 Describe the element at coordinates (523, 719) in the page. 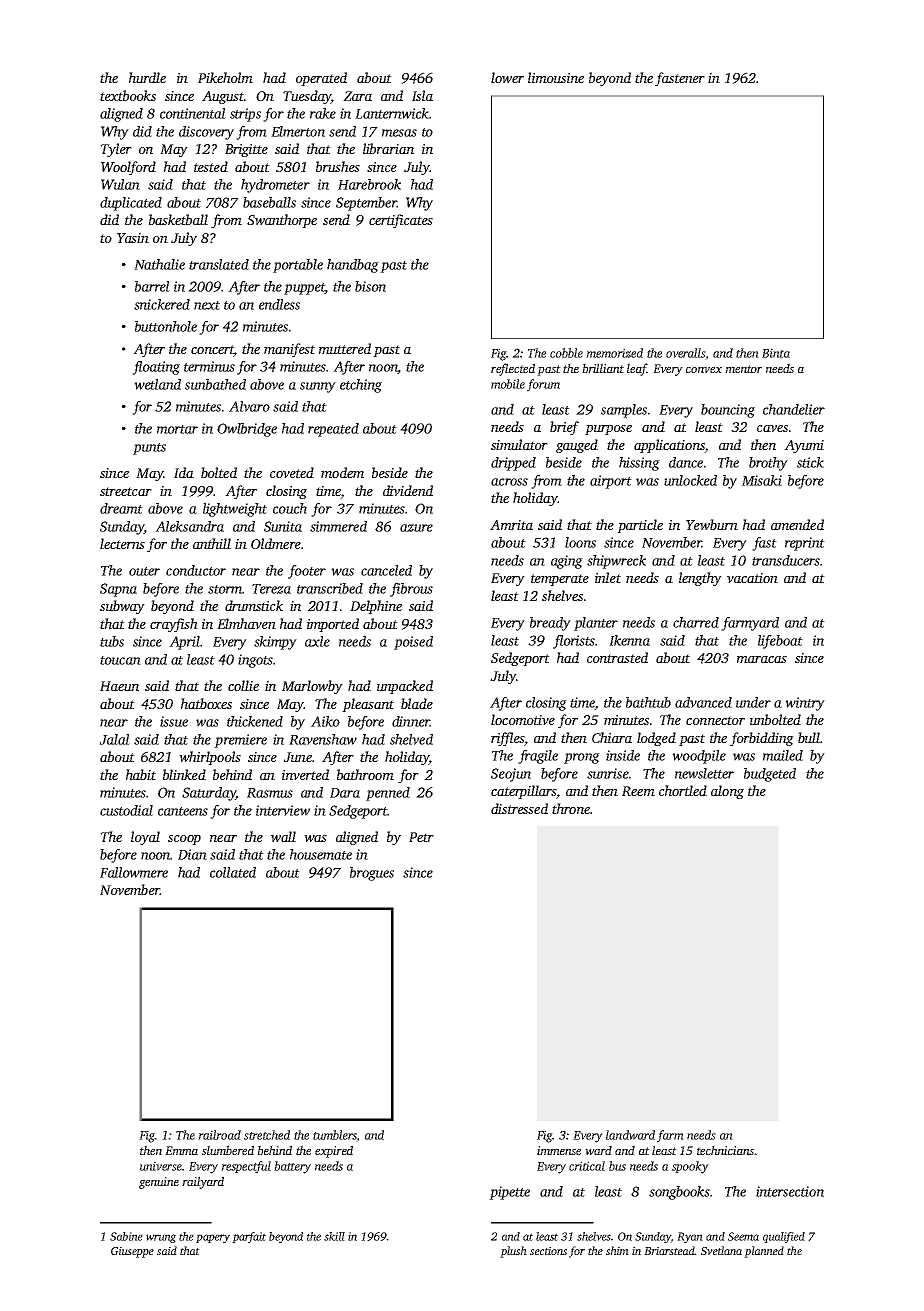

I see `locomotive` at that location.
